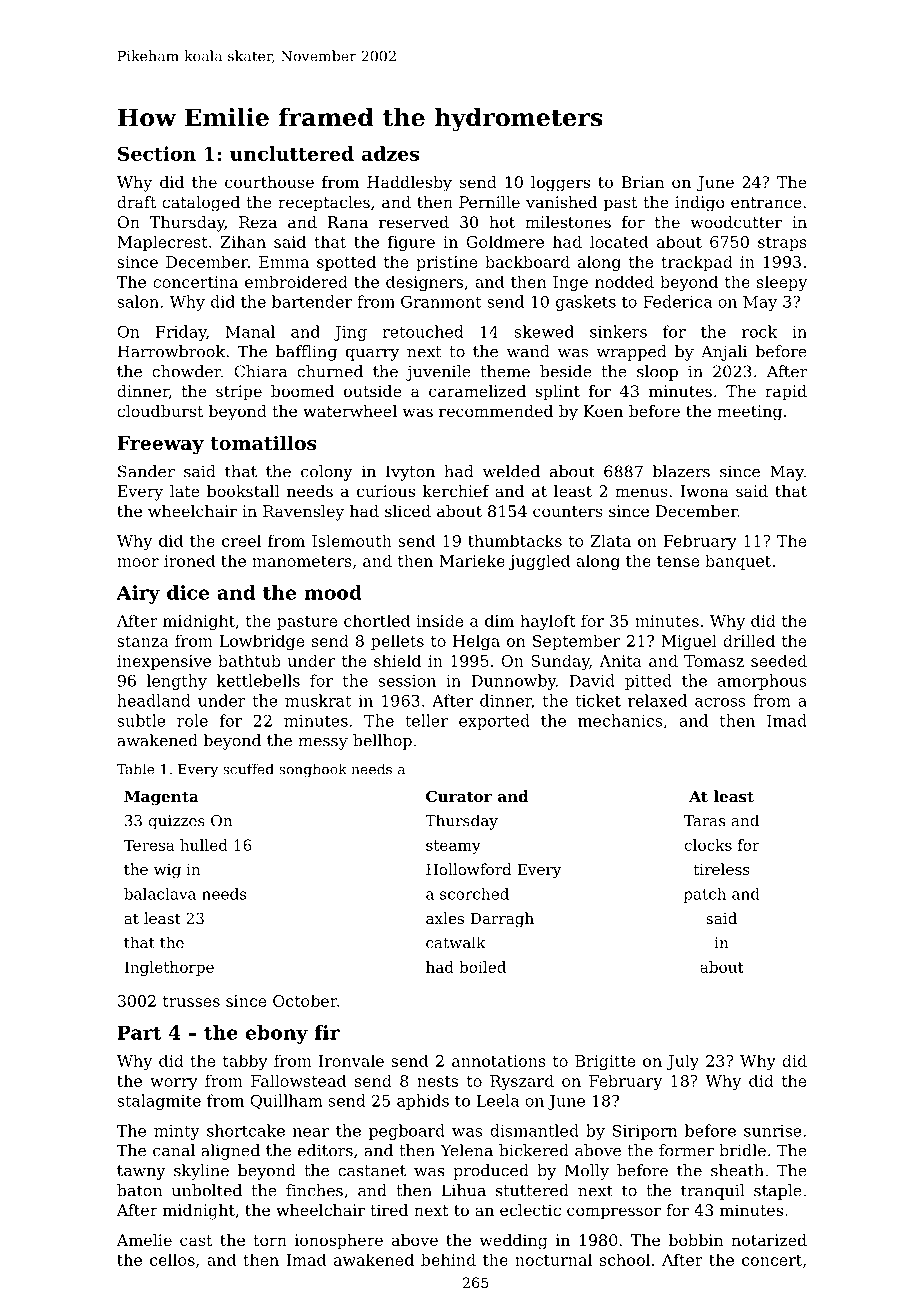 The width and height of the page is (924, 1308). Describe the element at coordinates (284, 262) in the page. I see `Emma` at that location.
